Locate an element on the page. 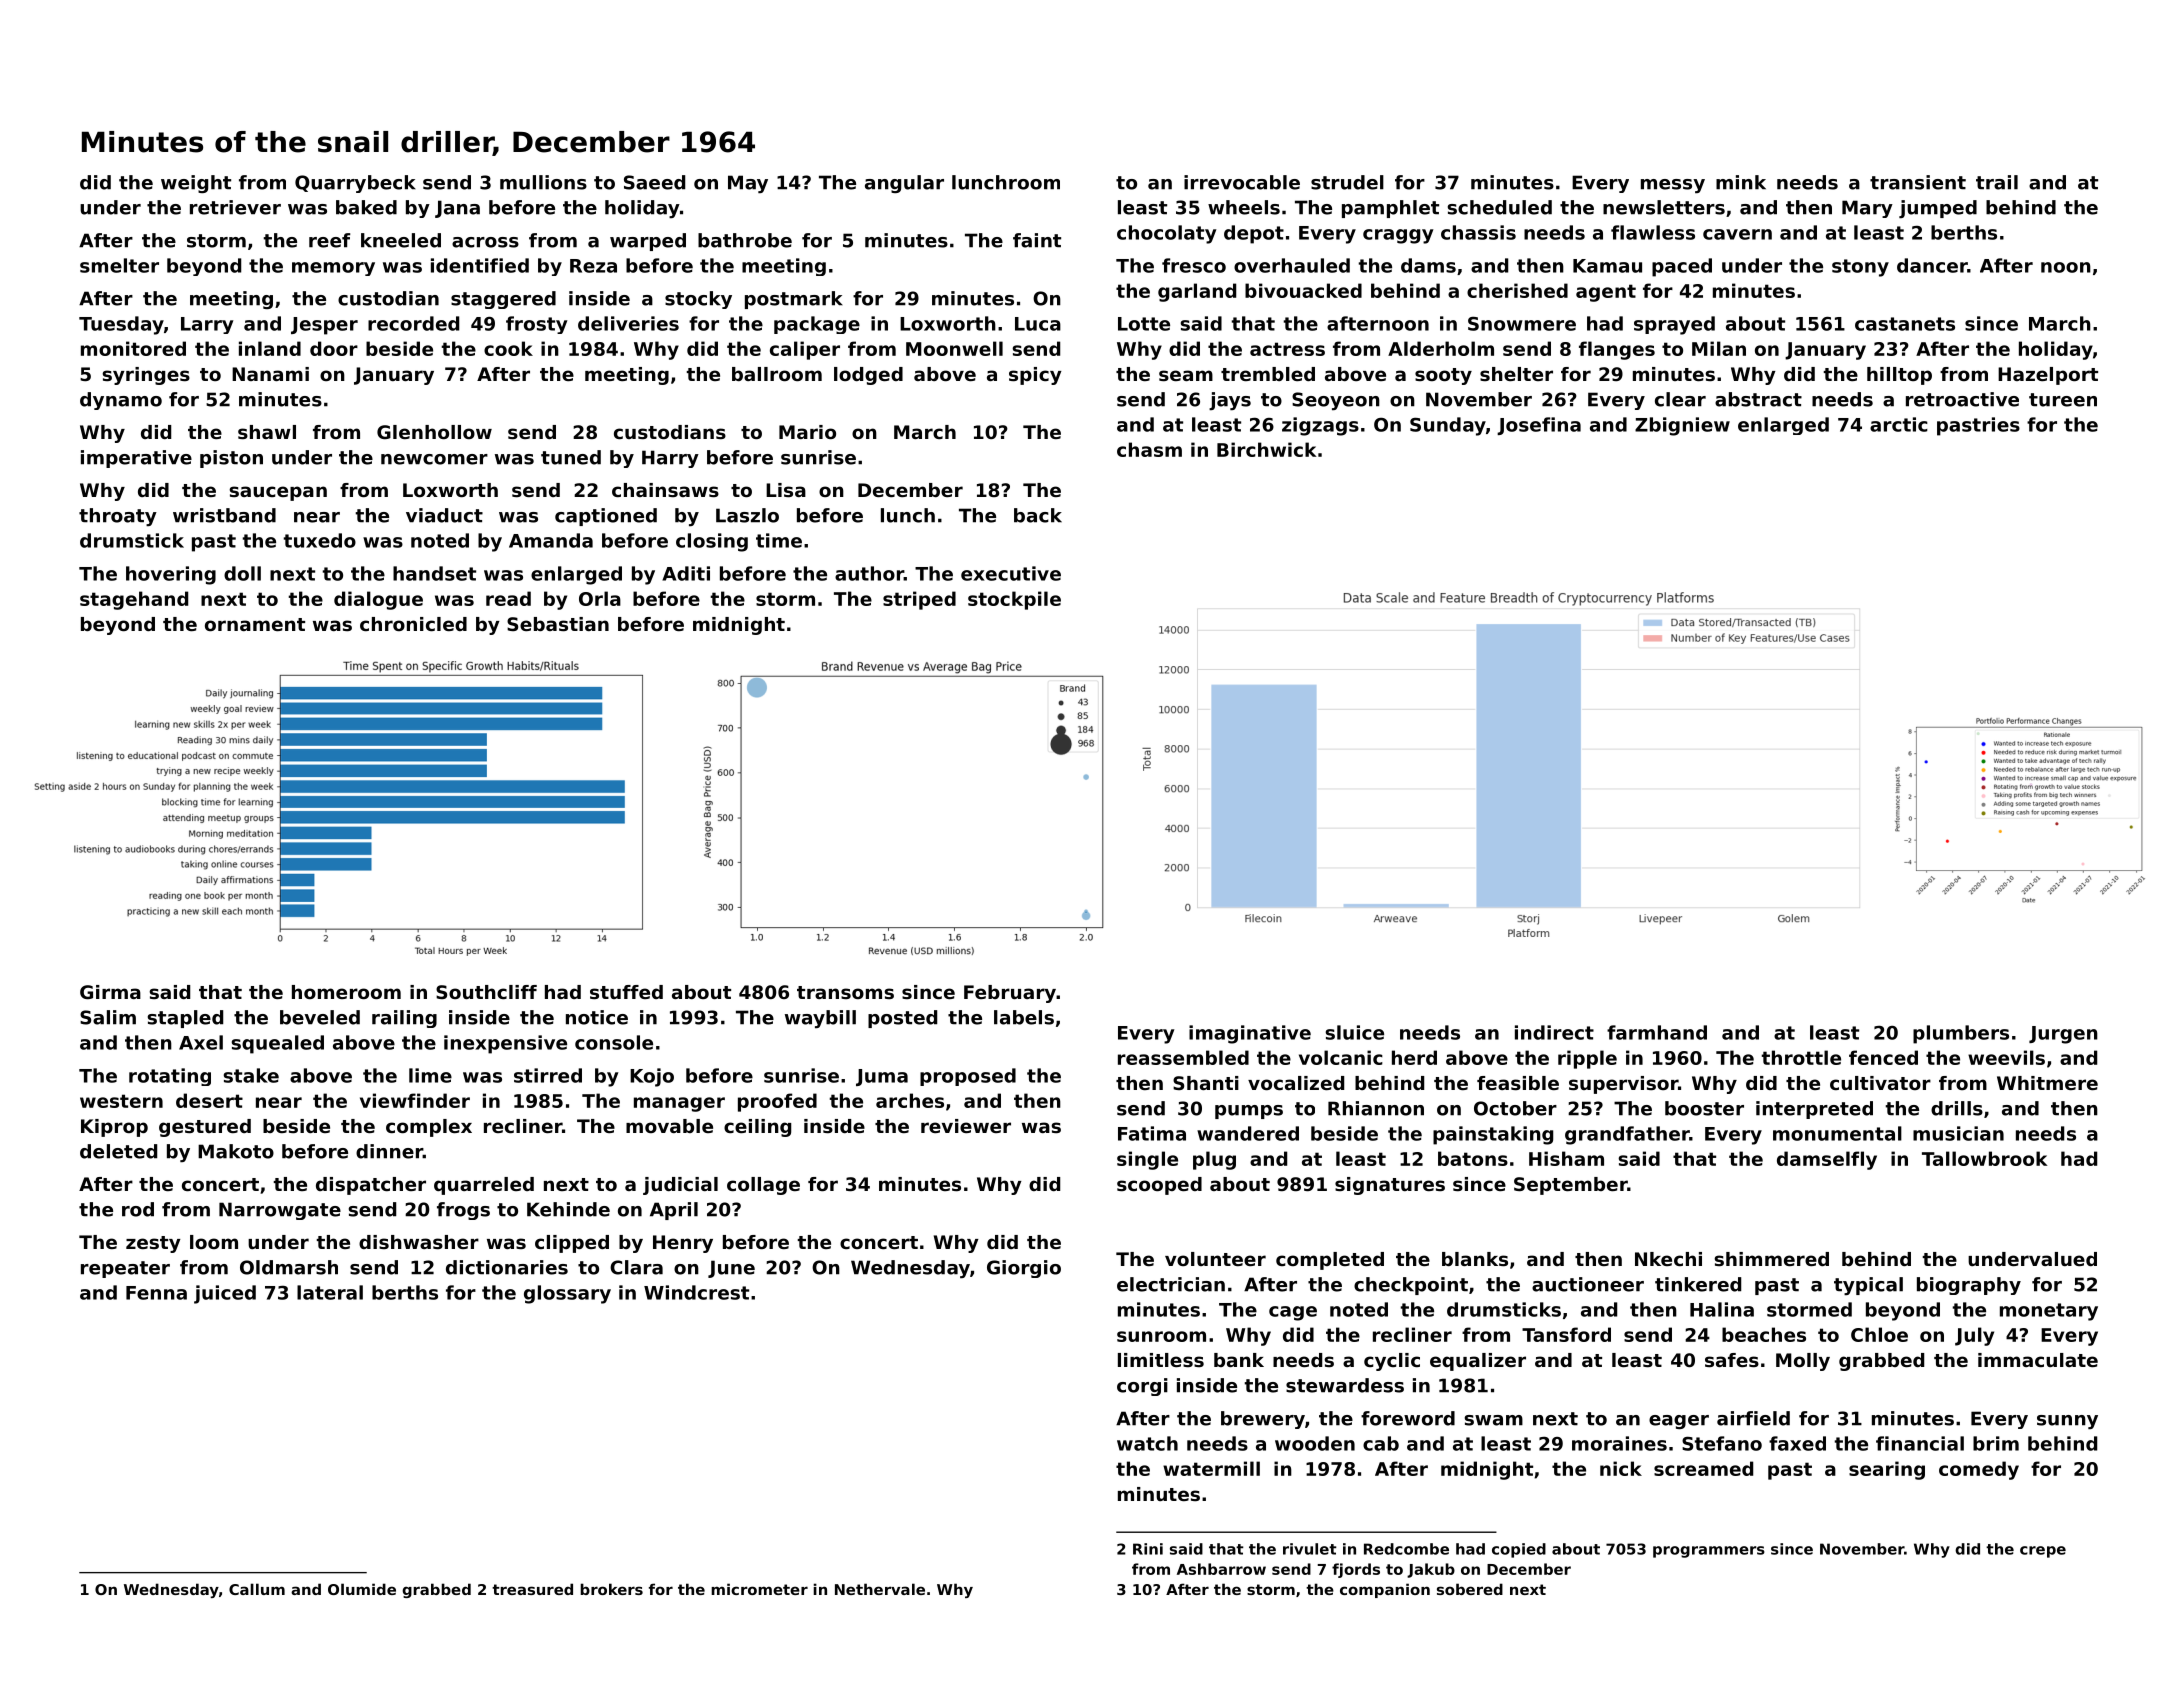 The height and width of the image is (1683, 2178). signatures is located at coordinates (1390, 1186).
